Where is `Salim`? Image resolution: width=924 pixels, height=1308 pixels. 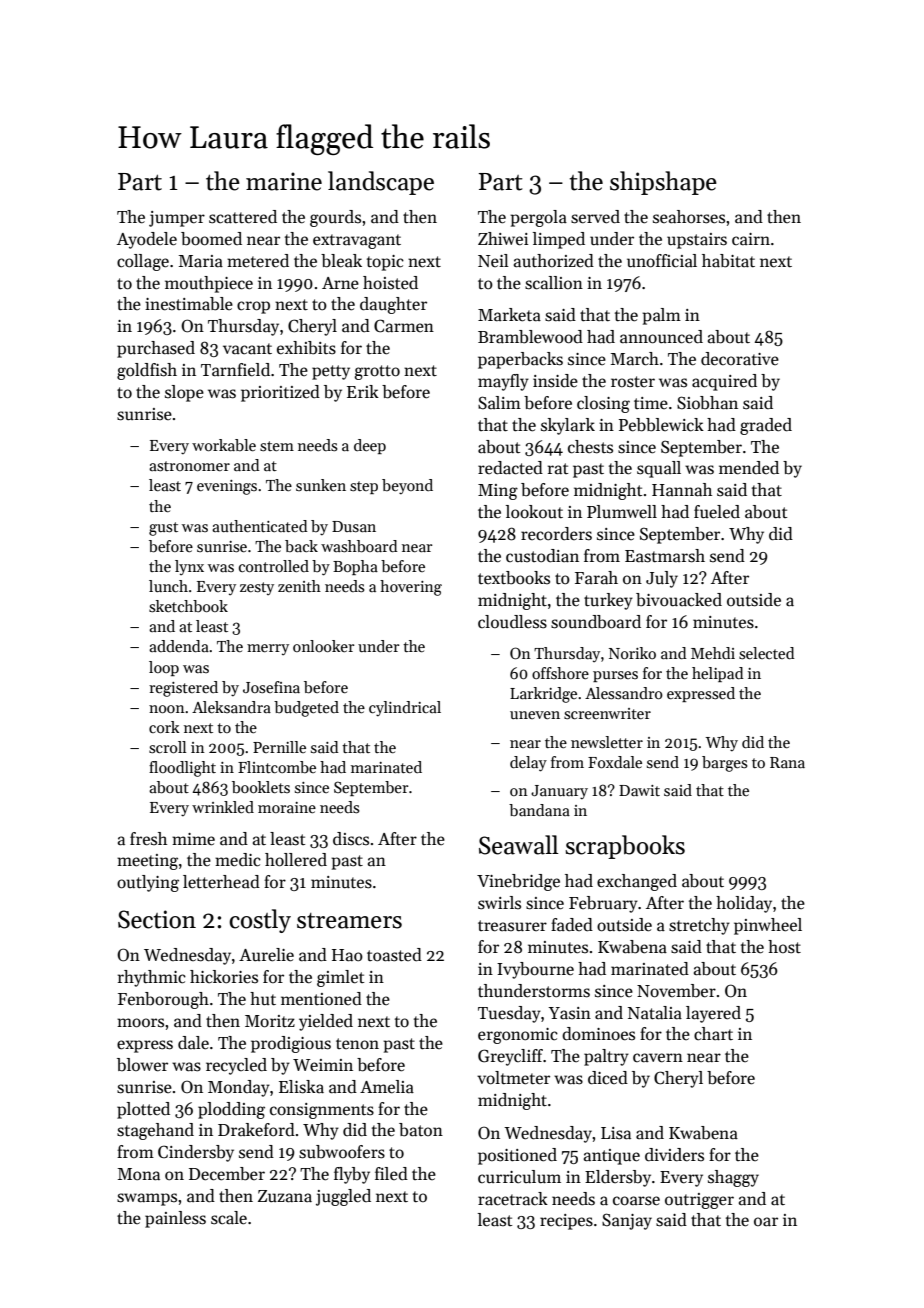 Salim is located at coordinates (499, 403).
